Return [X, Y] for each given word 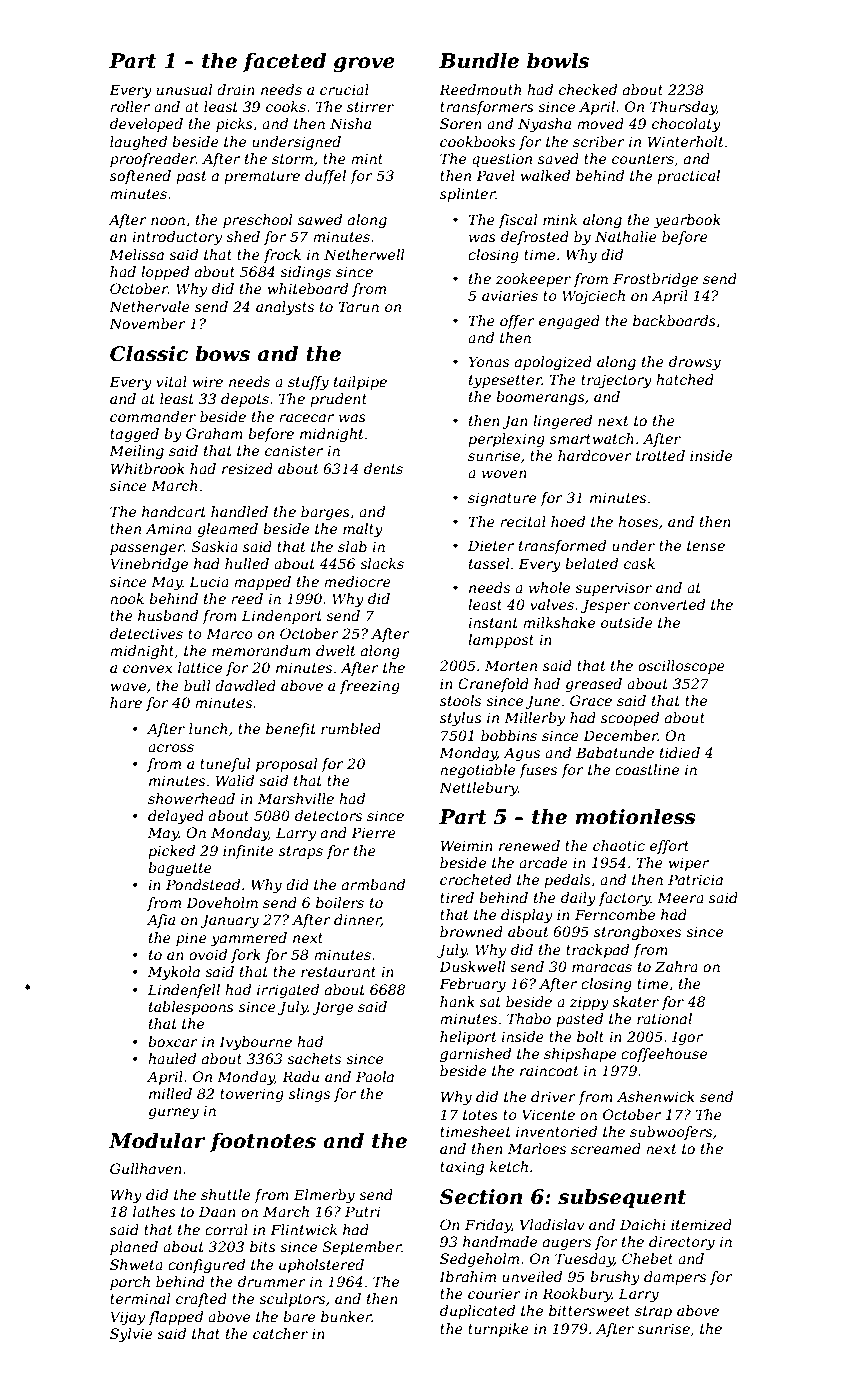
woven [504, 474]
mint [367, 158]
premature [262, 177]
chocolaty [686, 125]
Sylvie [131, 1335]
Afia [161, 921]
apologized [553, 363]
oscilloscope [681, 667]
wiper [689, 864]
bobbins [509, 735]
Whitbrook [148, 468]
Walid [235, 780]
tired [457, 897]
